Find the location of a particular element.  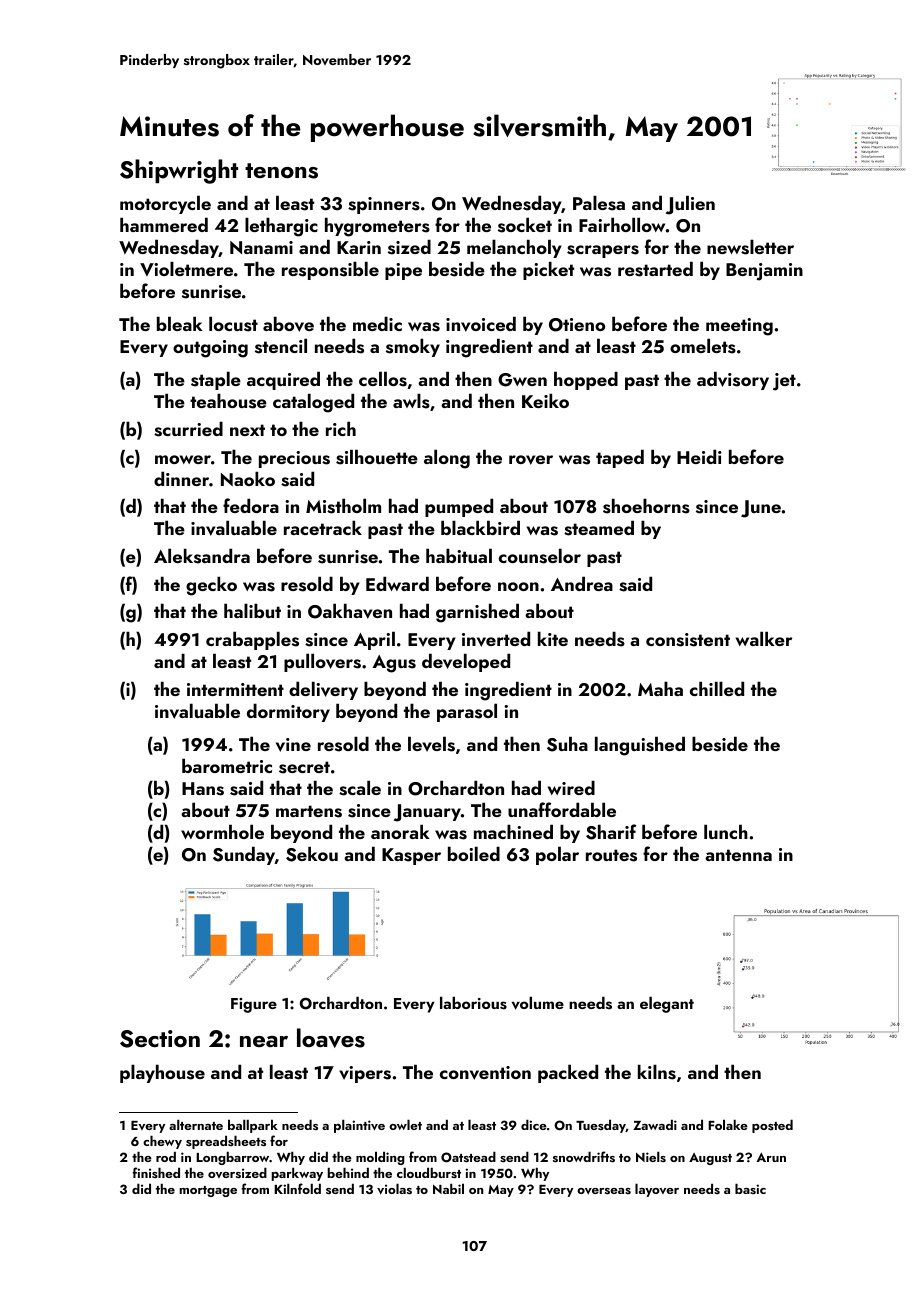

lunch is located at coordinates (726, 831).
